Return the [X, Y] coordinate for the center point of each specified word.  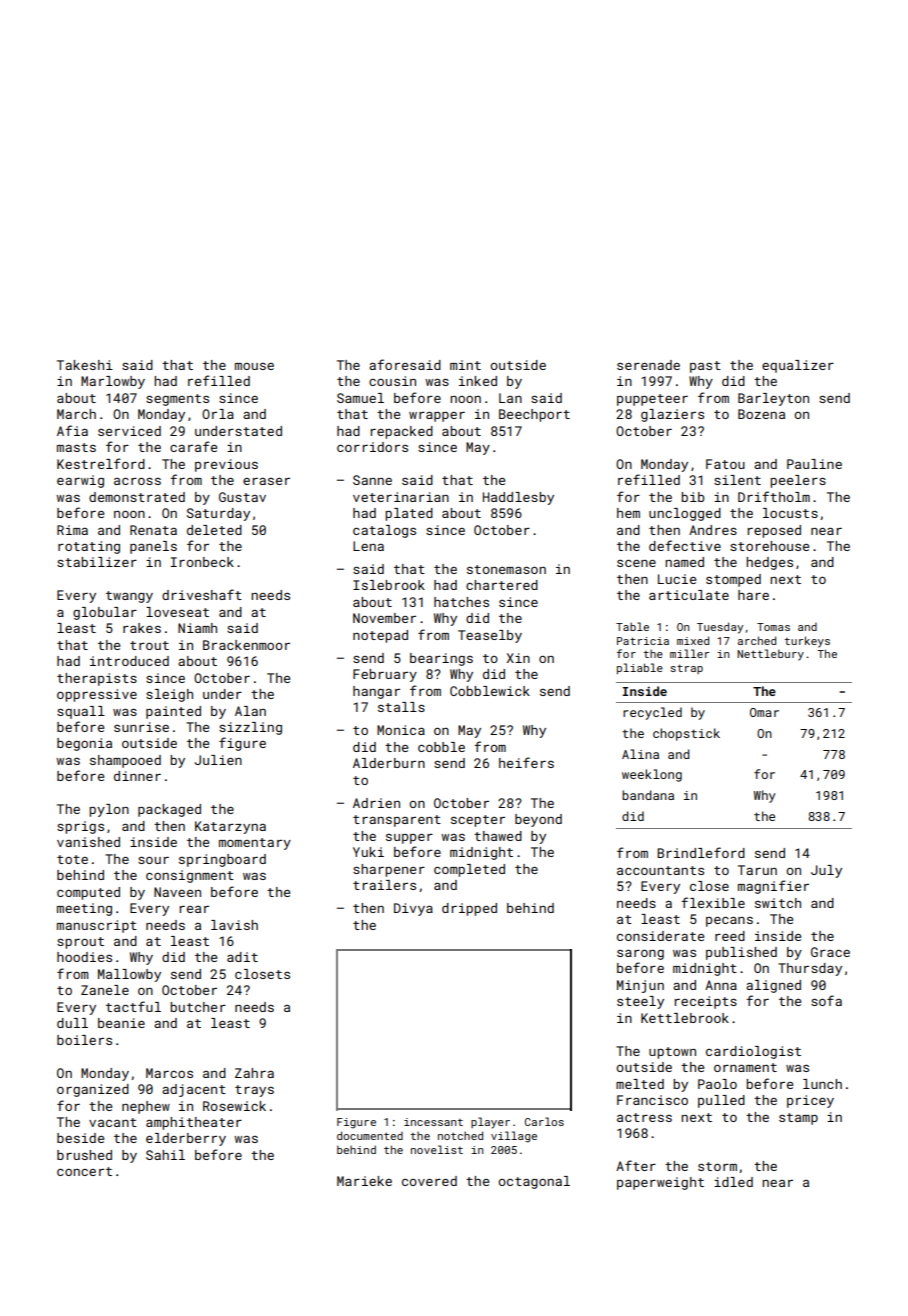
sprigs [80, 827]
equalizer [798, 366]
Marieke [364, 1181]
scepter [478, 821]
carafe [193, 446]
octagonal [534, 1182]
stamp [798, 1119]
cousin [392, 381]
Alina [640, 754]
